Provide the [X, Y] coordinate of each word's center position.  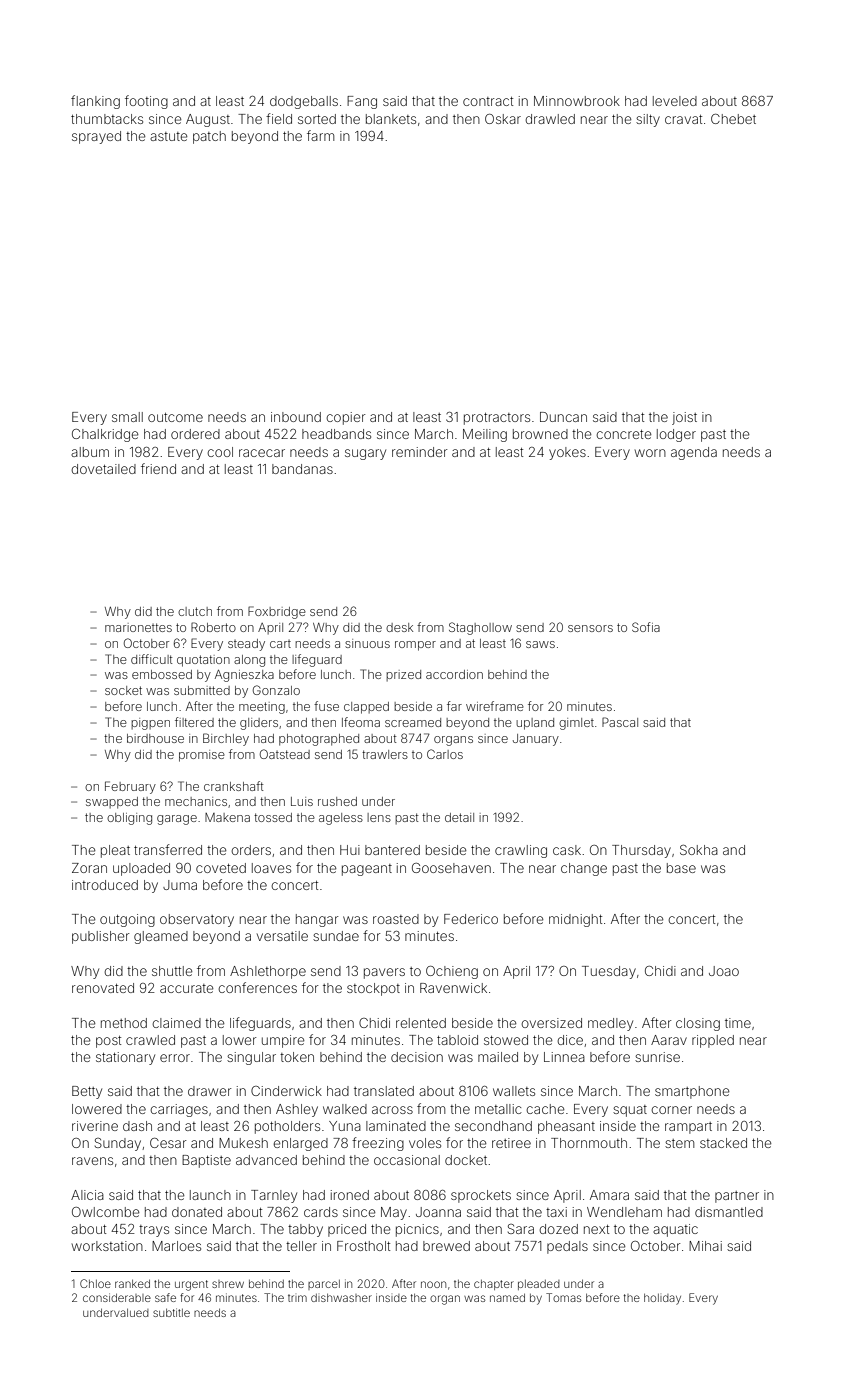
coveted [221, 868]
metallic [498, 1109]
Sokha [699, 850]
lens [379, 817]
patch [209, 137]
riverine [95, 1126]
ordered [195, 434]
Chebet [733, 119]
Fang [362, 102]
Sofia [646, 627]
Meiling [485, 435]
